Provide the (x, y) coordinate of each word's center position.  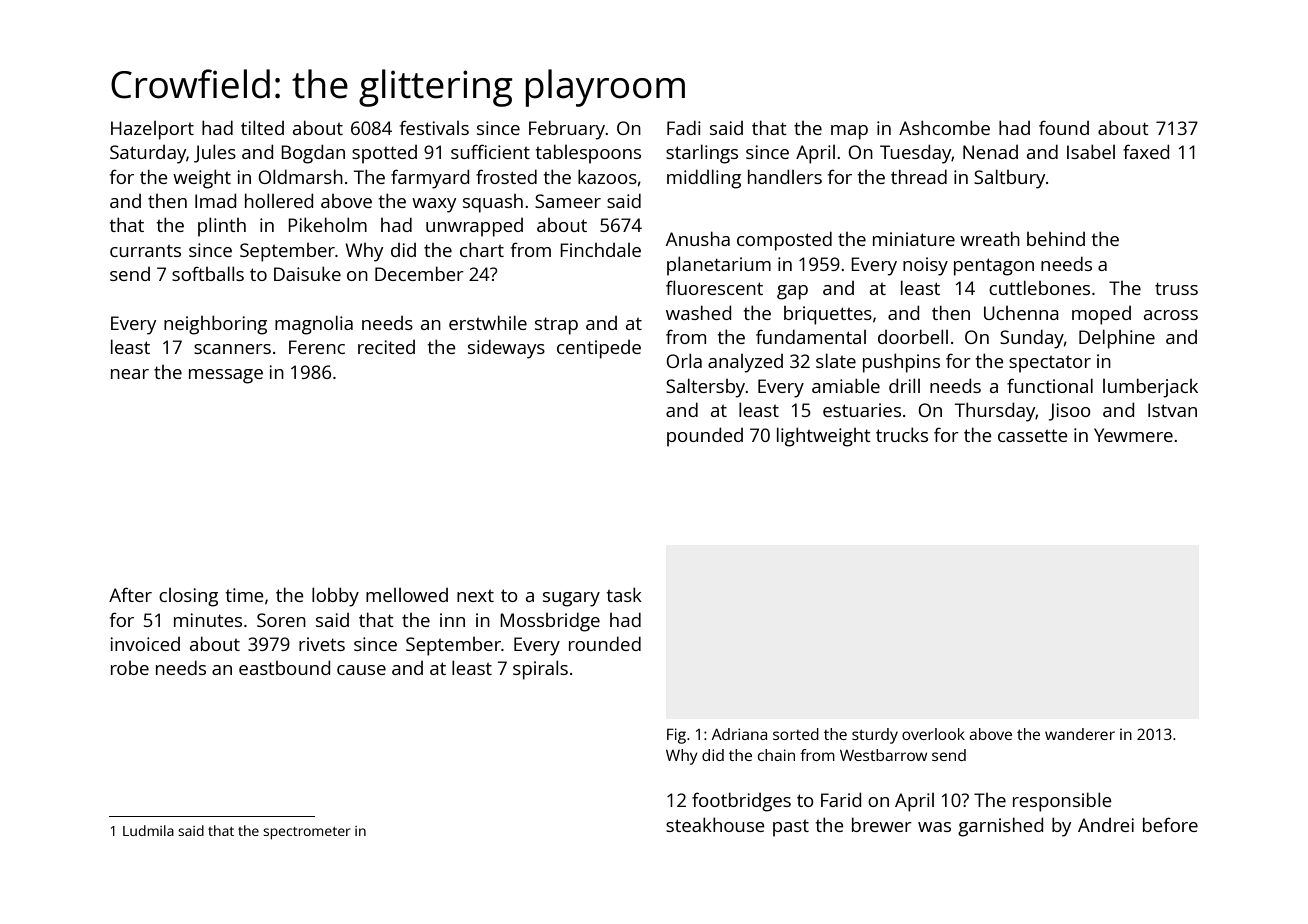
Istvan (1172, 410)
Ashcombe (944, 127)
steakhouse (715, 824)
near (130, 374)
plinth (222, 227)
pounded (705, 437)
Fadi (684, 127)
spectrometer (307, 833)
